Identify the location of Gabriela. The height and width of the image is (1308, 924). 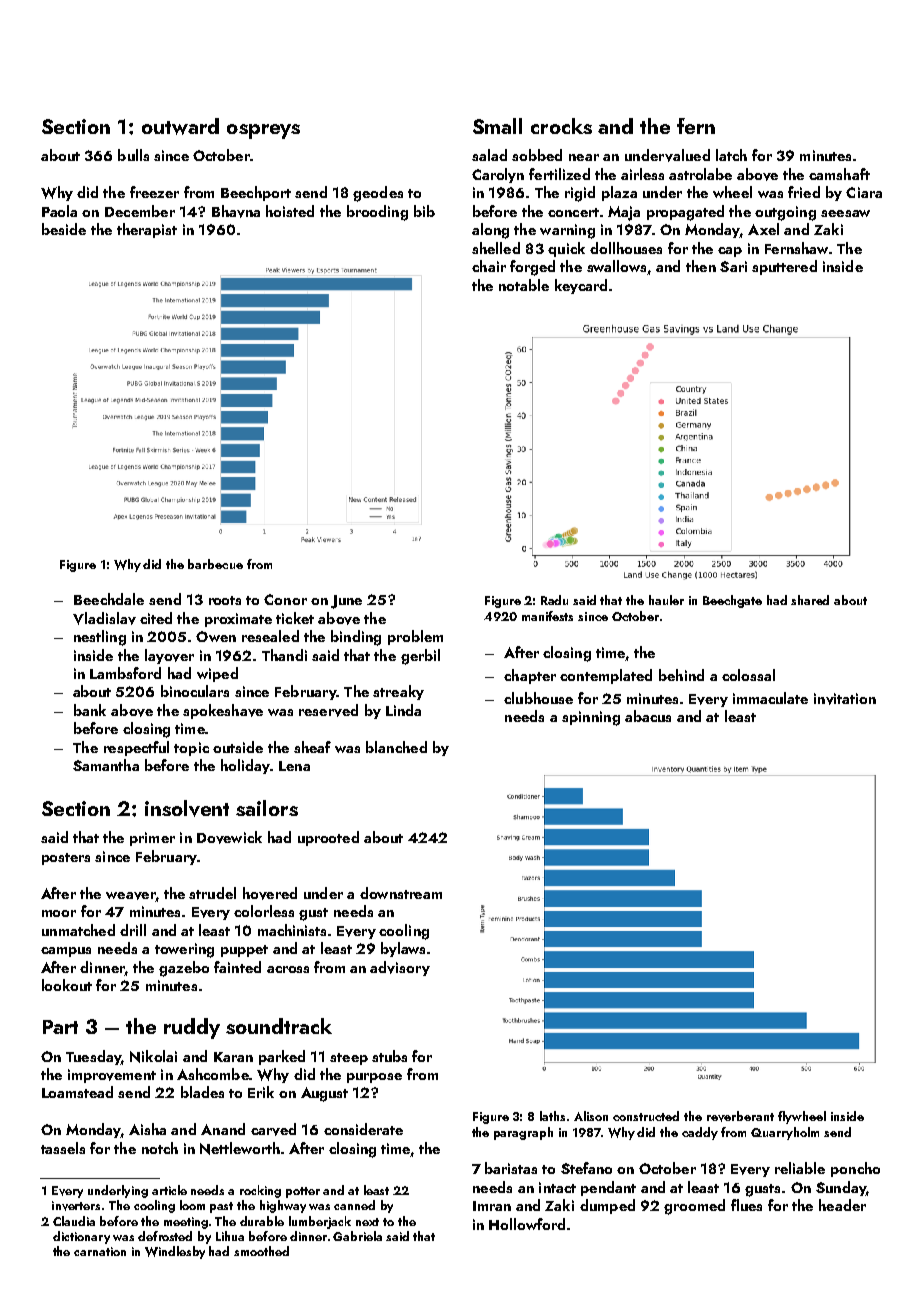
(357, 1236).
